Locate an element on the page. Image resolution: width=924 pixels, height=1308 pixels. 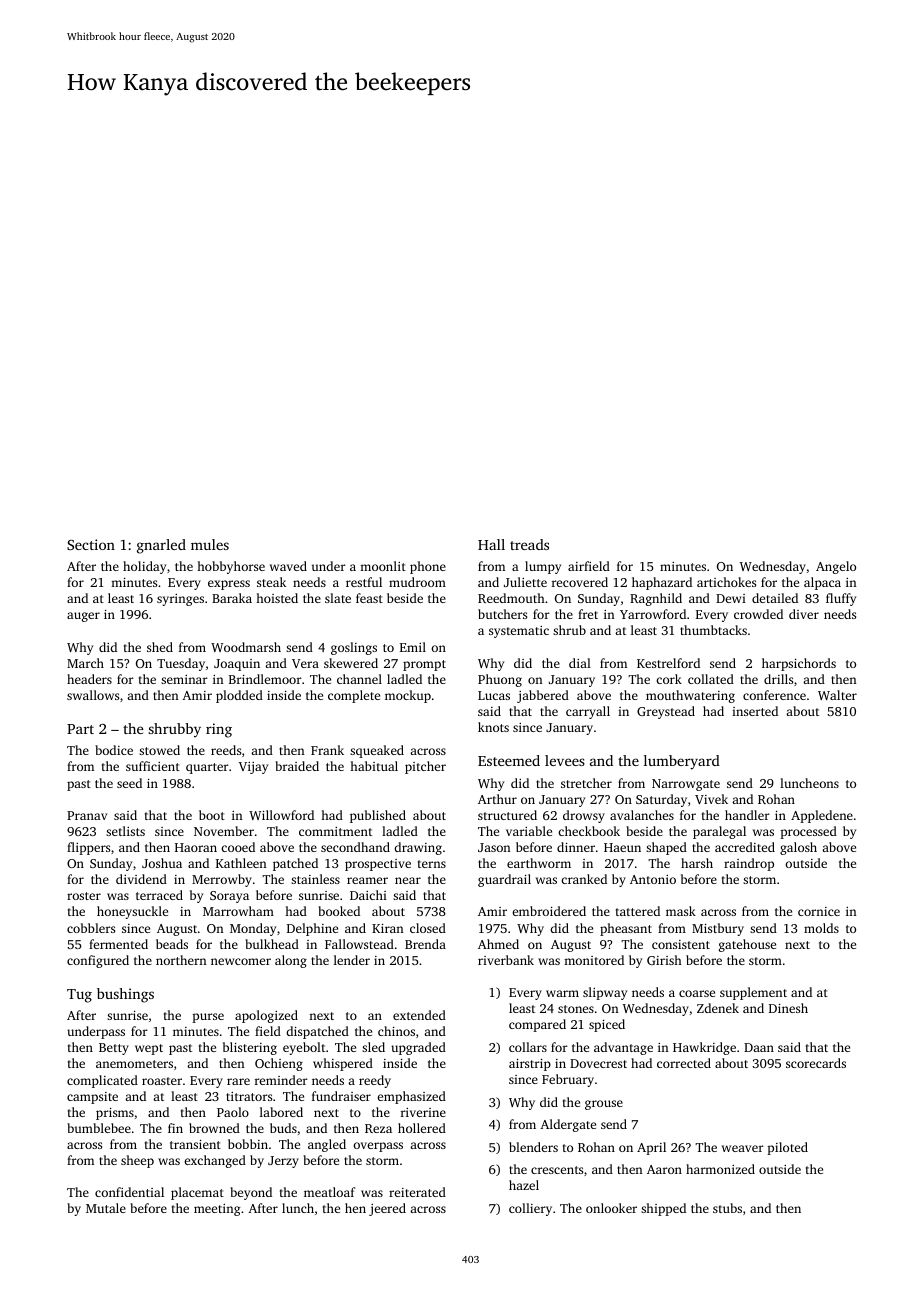
Angelo is located at coordinates (836, 567).
